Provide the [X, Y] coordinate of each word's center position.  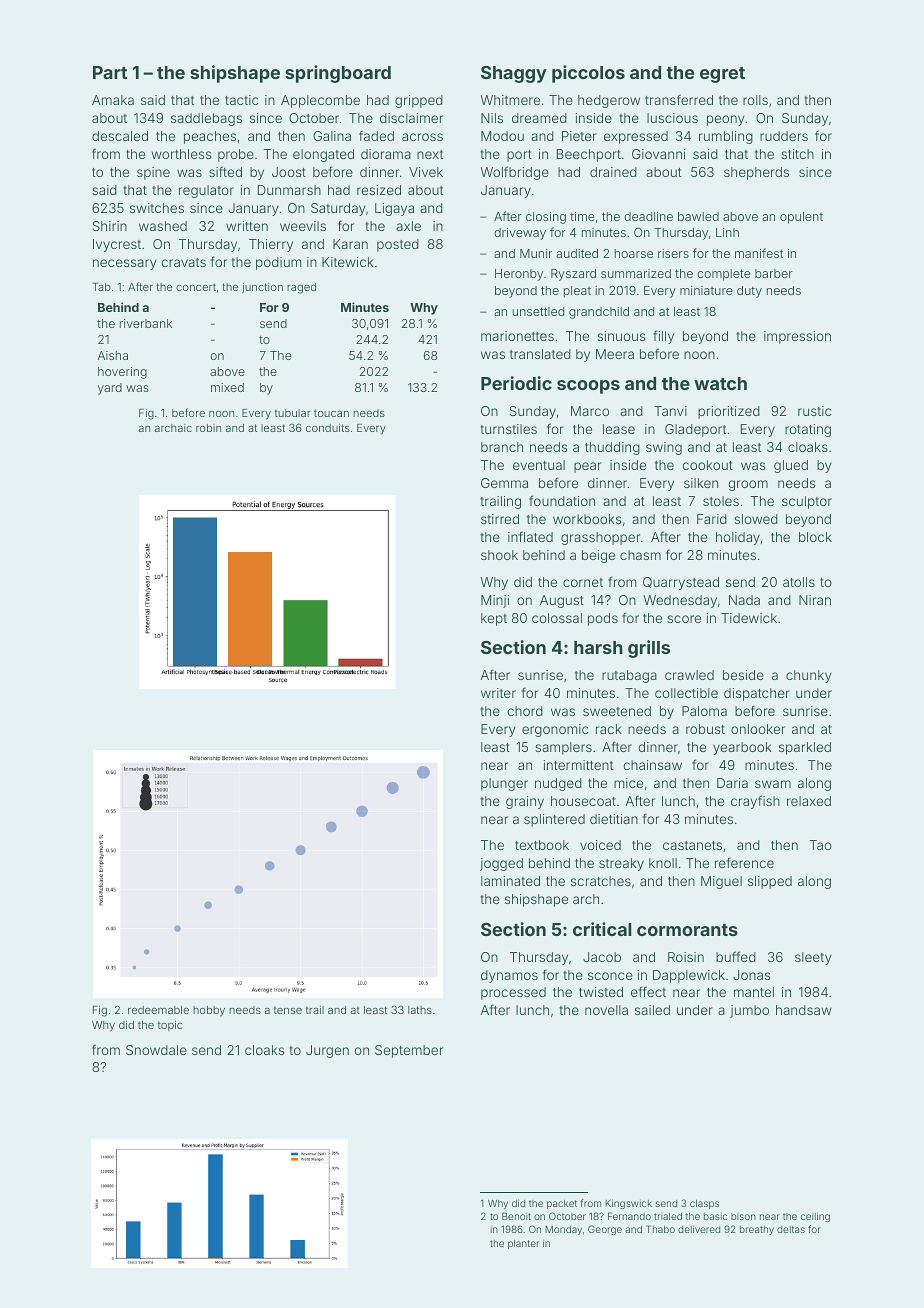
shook [499, 555]
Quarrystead [681, 583]
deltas [791, 1229]
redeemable [158, 1010]
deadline [648, 216]
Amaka [113, 100]
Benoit [516, 1216]
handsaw [804, 1010]
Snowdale [156, 1050]
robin [208, 428]
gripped [419, 101]
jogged [501, 864]
